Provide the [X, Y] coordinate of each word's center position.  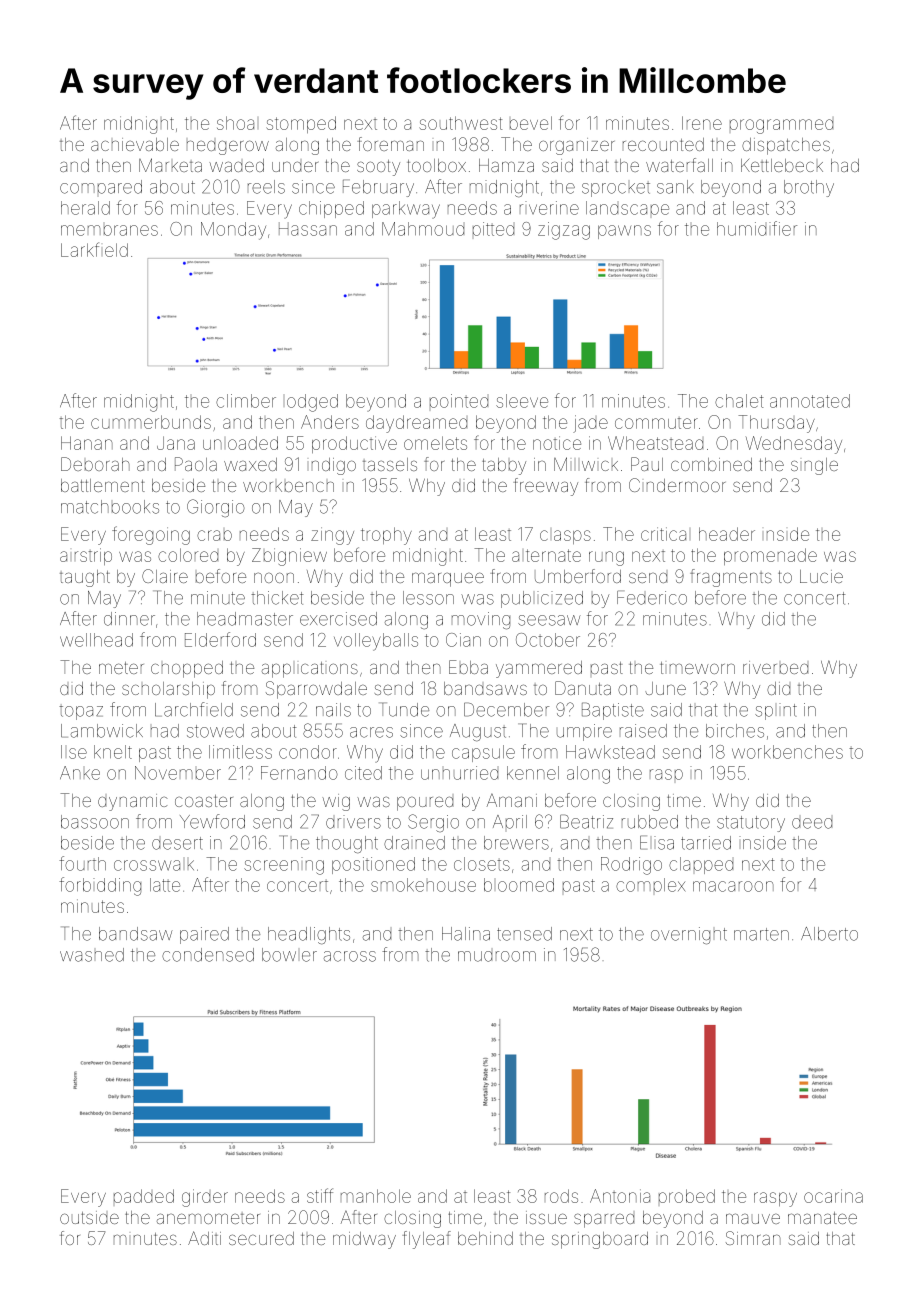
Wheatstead [655, 443]
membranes [109, 230]
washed [92, 955]
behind [485, 1238]
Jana [176, 443]
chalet [739, 401]
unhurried [459, 773]
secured [261, 1238]
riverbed [775, 667]
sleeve [522, 401]
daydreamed [416, 424]
